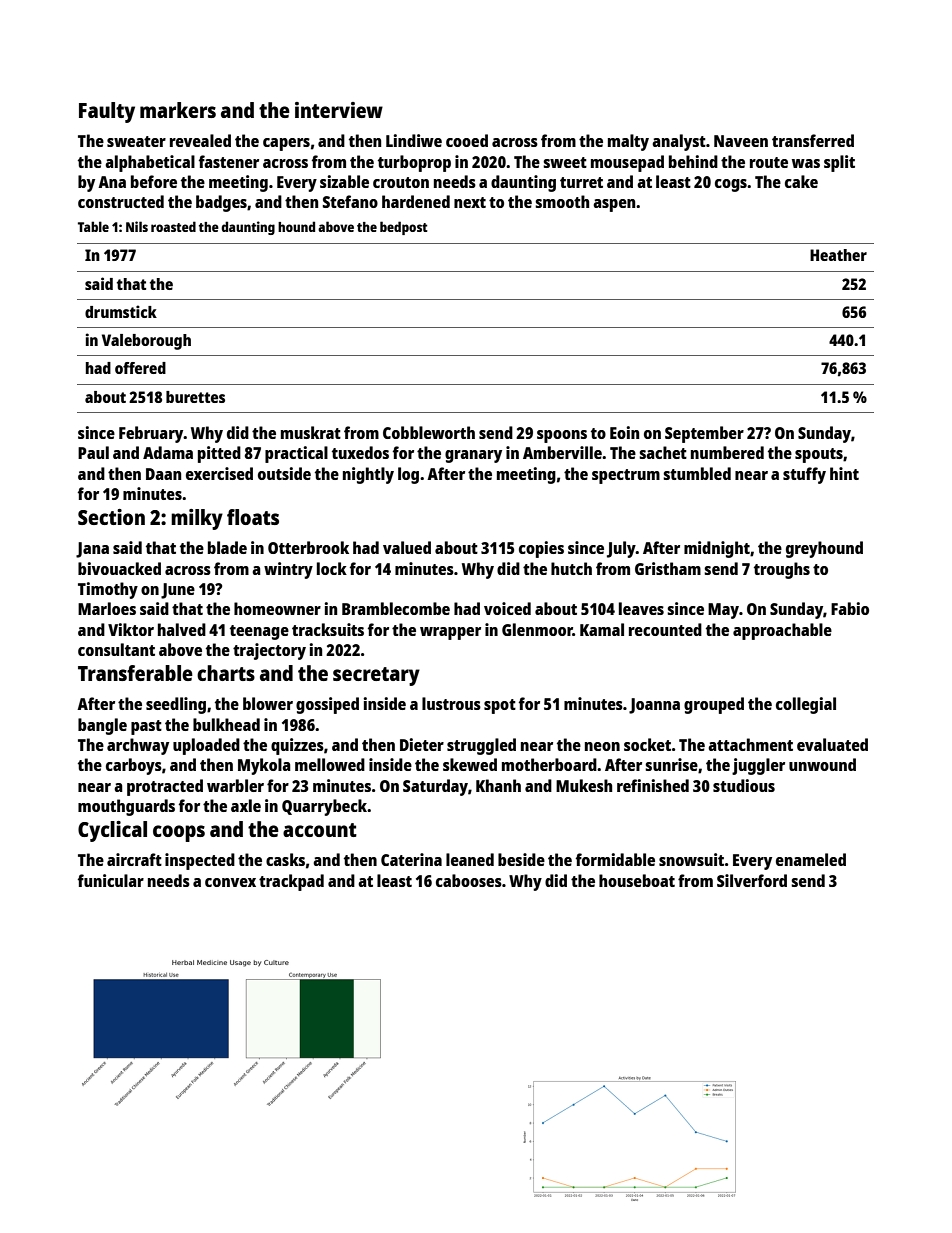 The image size is (952, 1233). I want to click on malty, so click(628, 142).
